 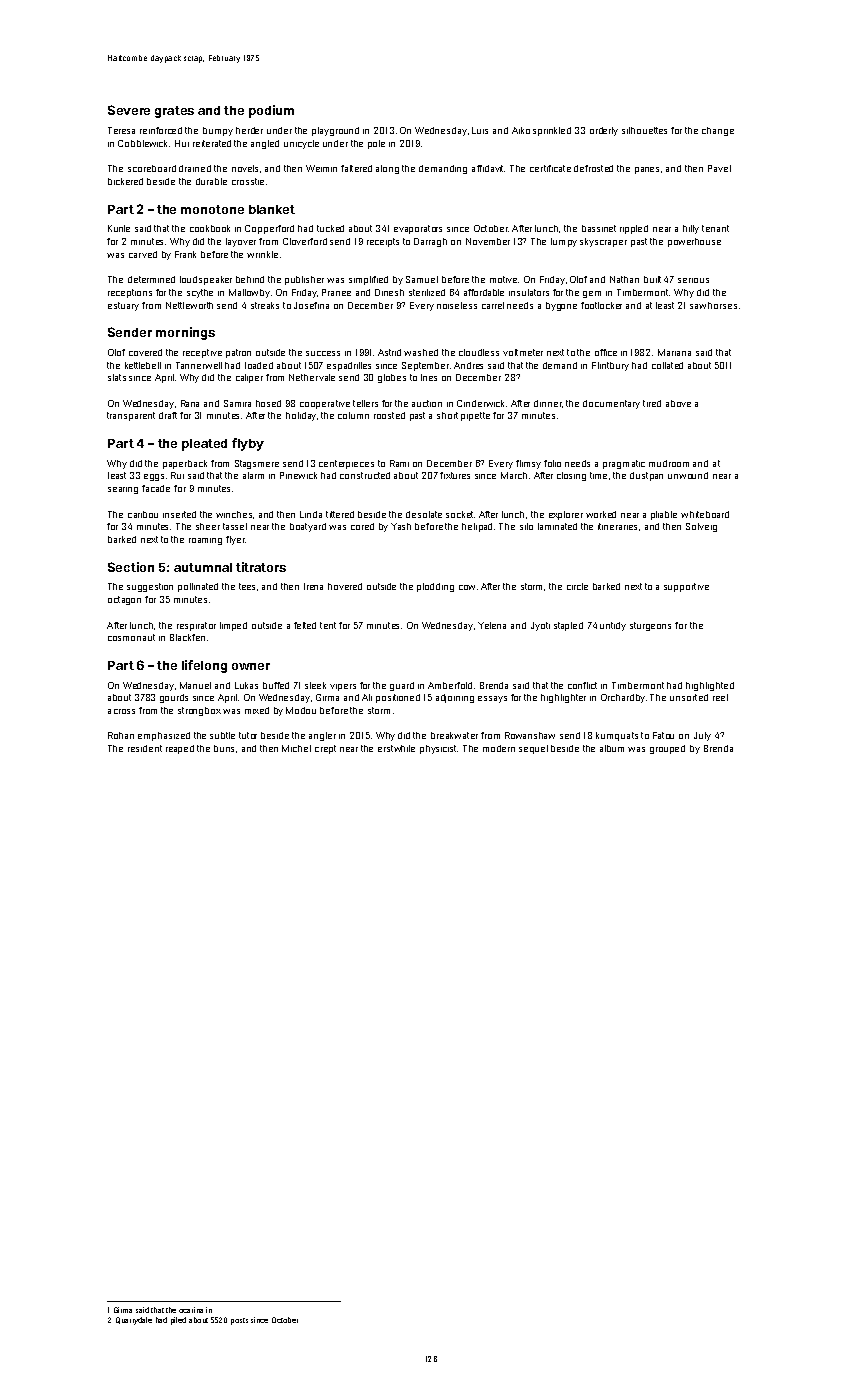 I want to click on posts, so click(x=239, y=1321).
